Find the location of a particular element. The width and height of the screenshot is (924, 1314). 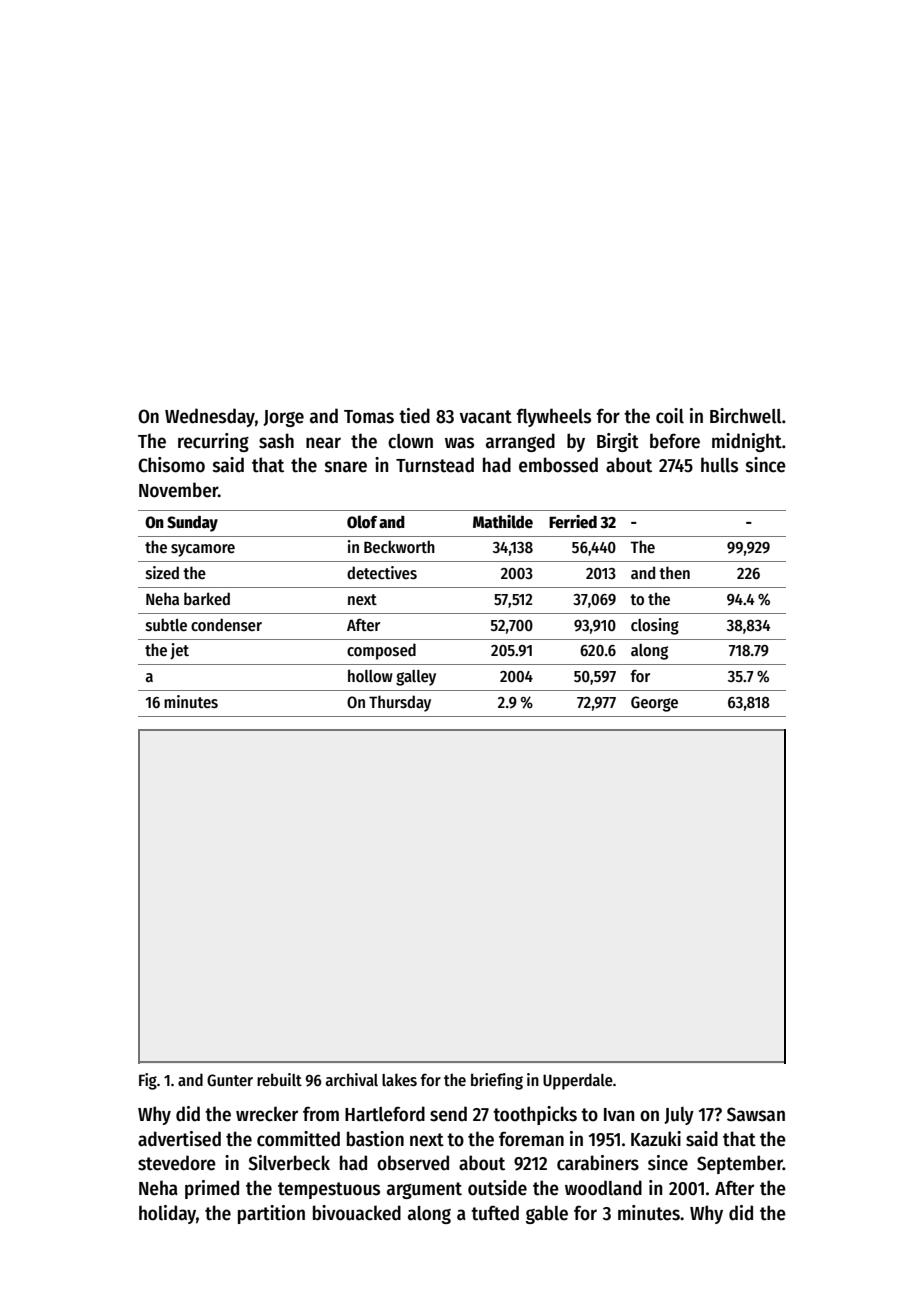

Mathilde is located at coordinates (503, 521).
